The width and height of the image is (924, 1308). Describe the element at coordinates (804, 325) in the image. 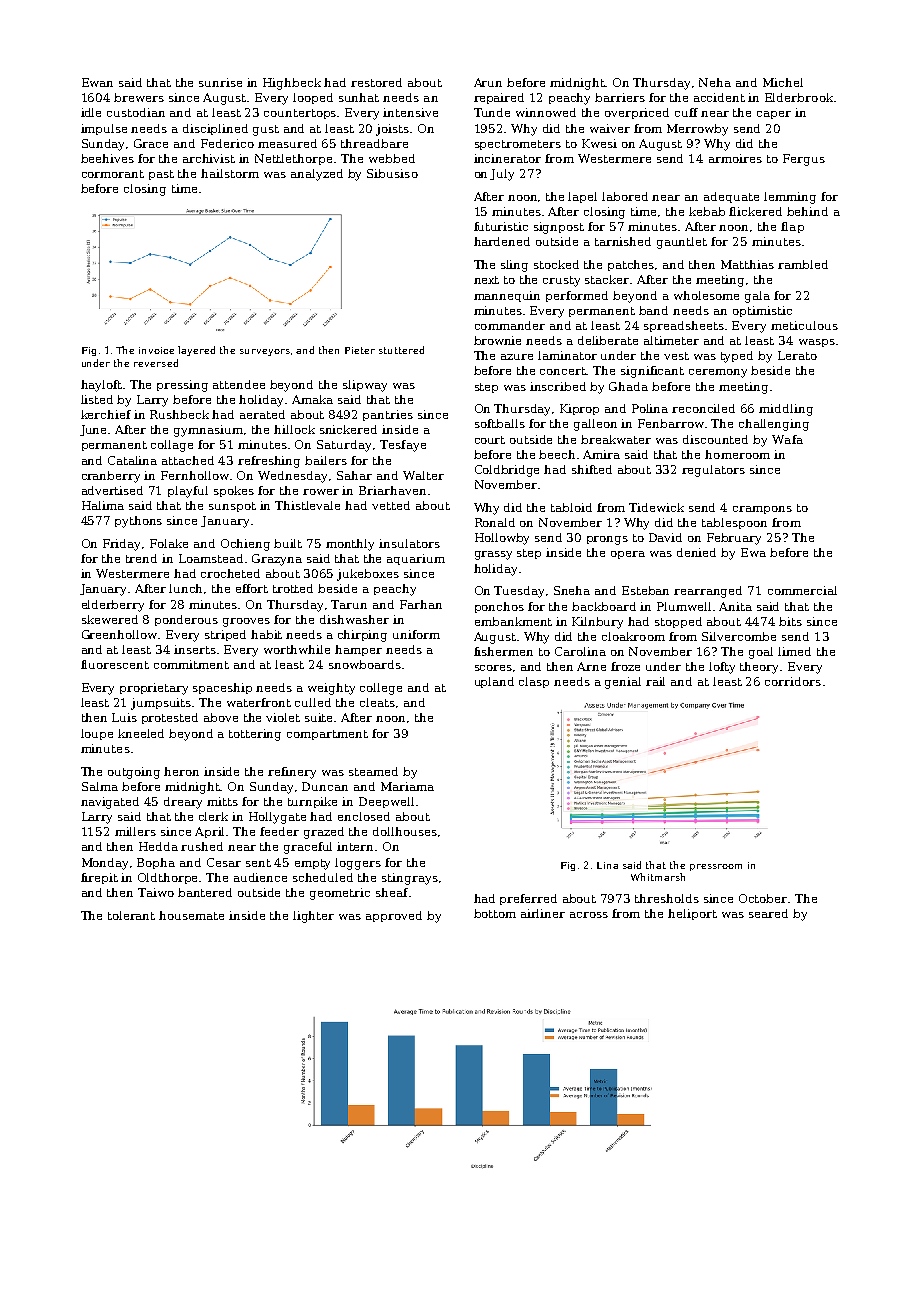

I see `meticulous` at that location.
